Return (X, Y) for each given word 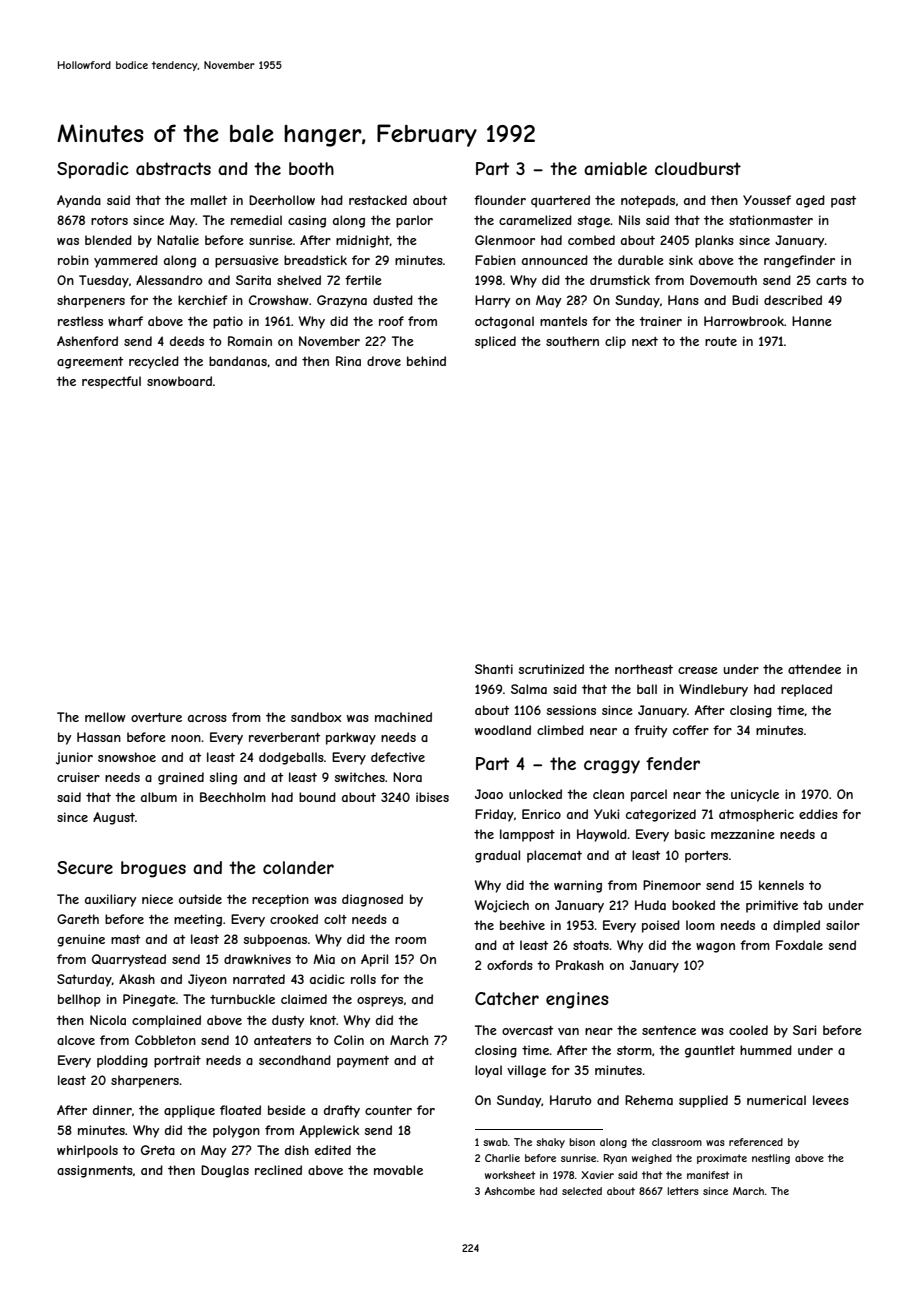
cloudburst (698, 168)
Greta (158, 1150)
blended (108, 240)
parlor (414, 221)
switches (359, 777)
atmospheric (756, 815)
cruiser (78, 777)
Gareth (78, 919)
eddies (818, 814)
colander (298, 867)
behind (426, 361)
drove (384, 361)
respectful (111, 382)
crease (698, 670)
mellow (105, 717)
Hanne (812, 321)
